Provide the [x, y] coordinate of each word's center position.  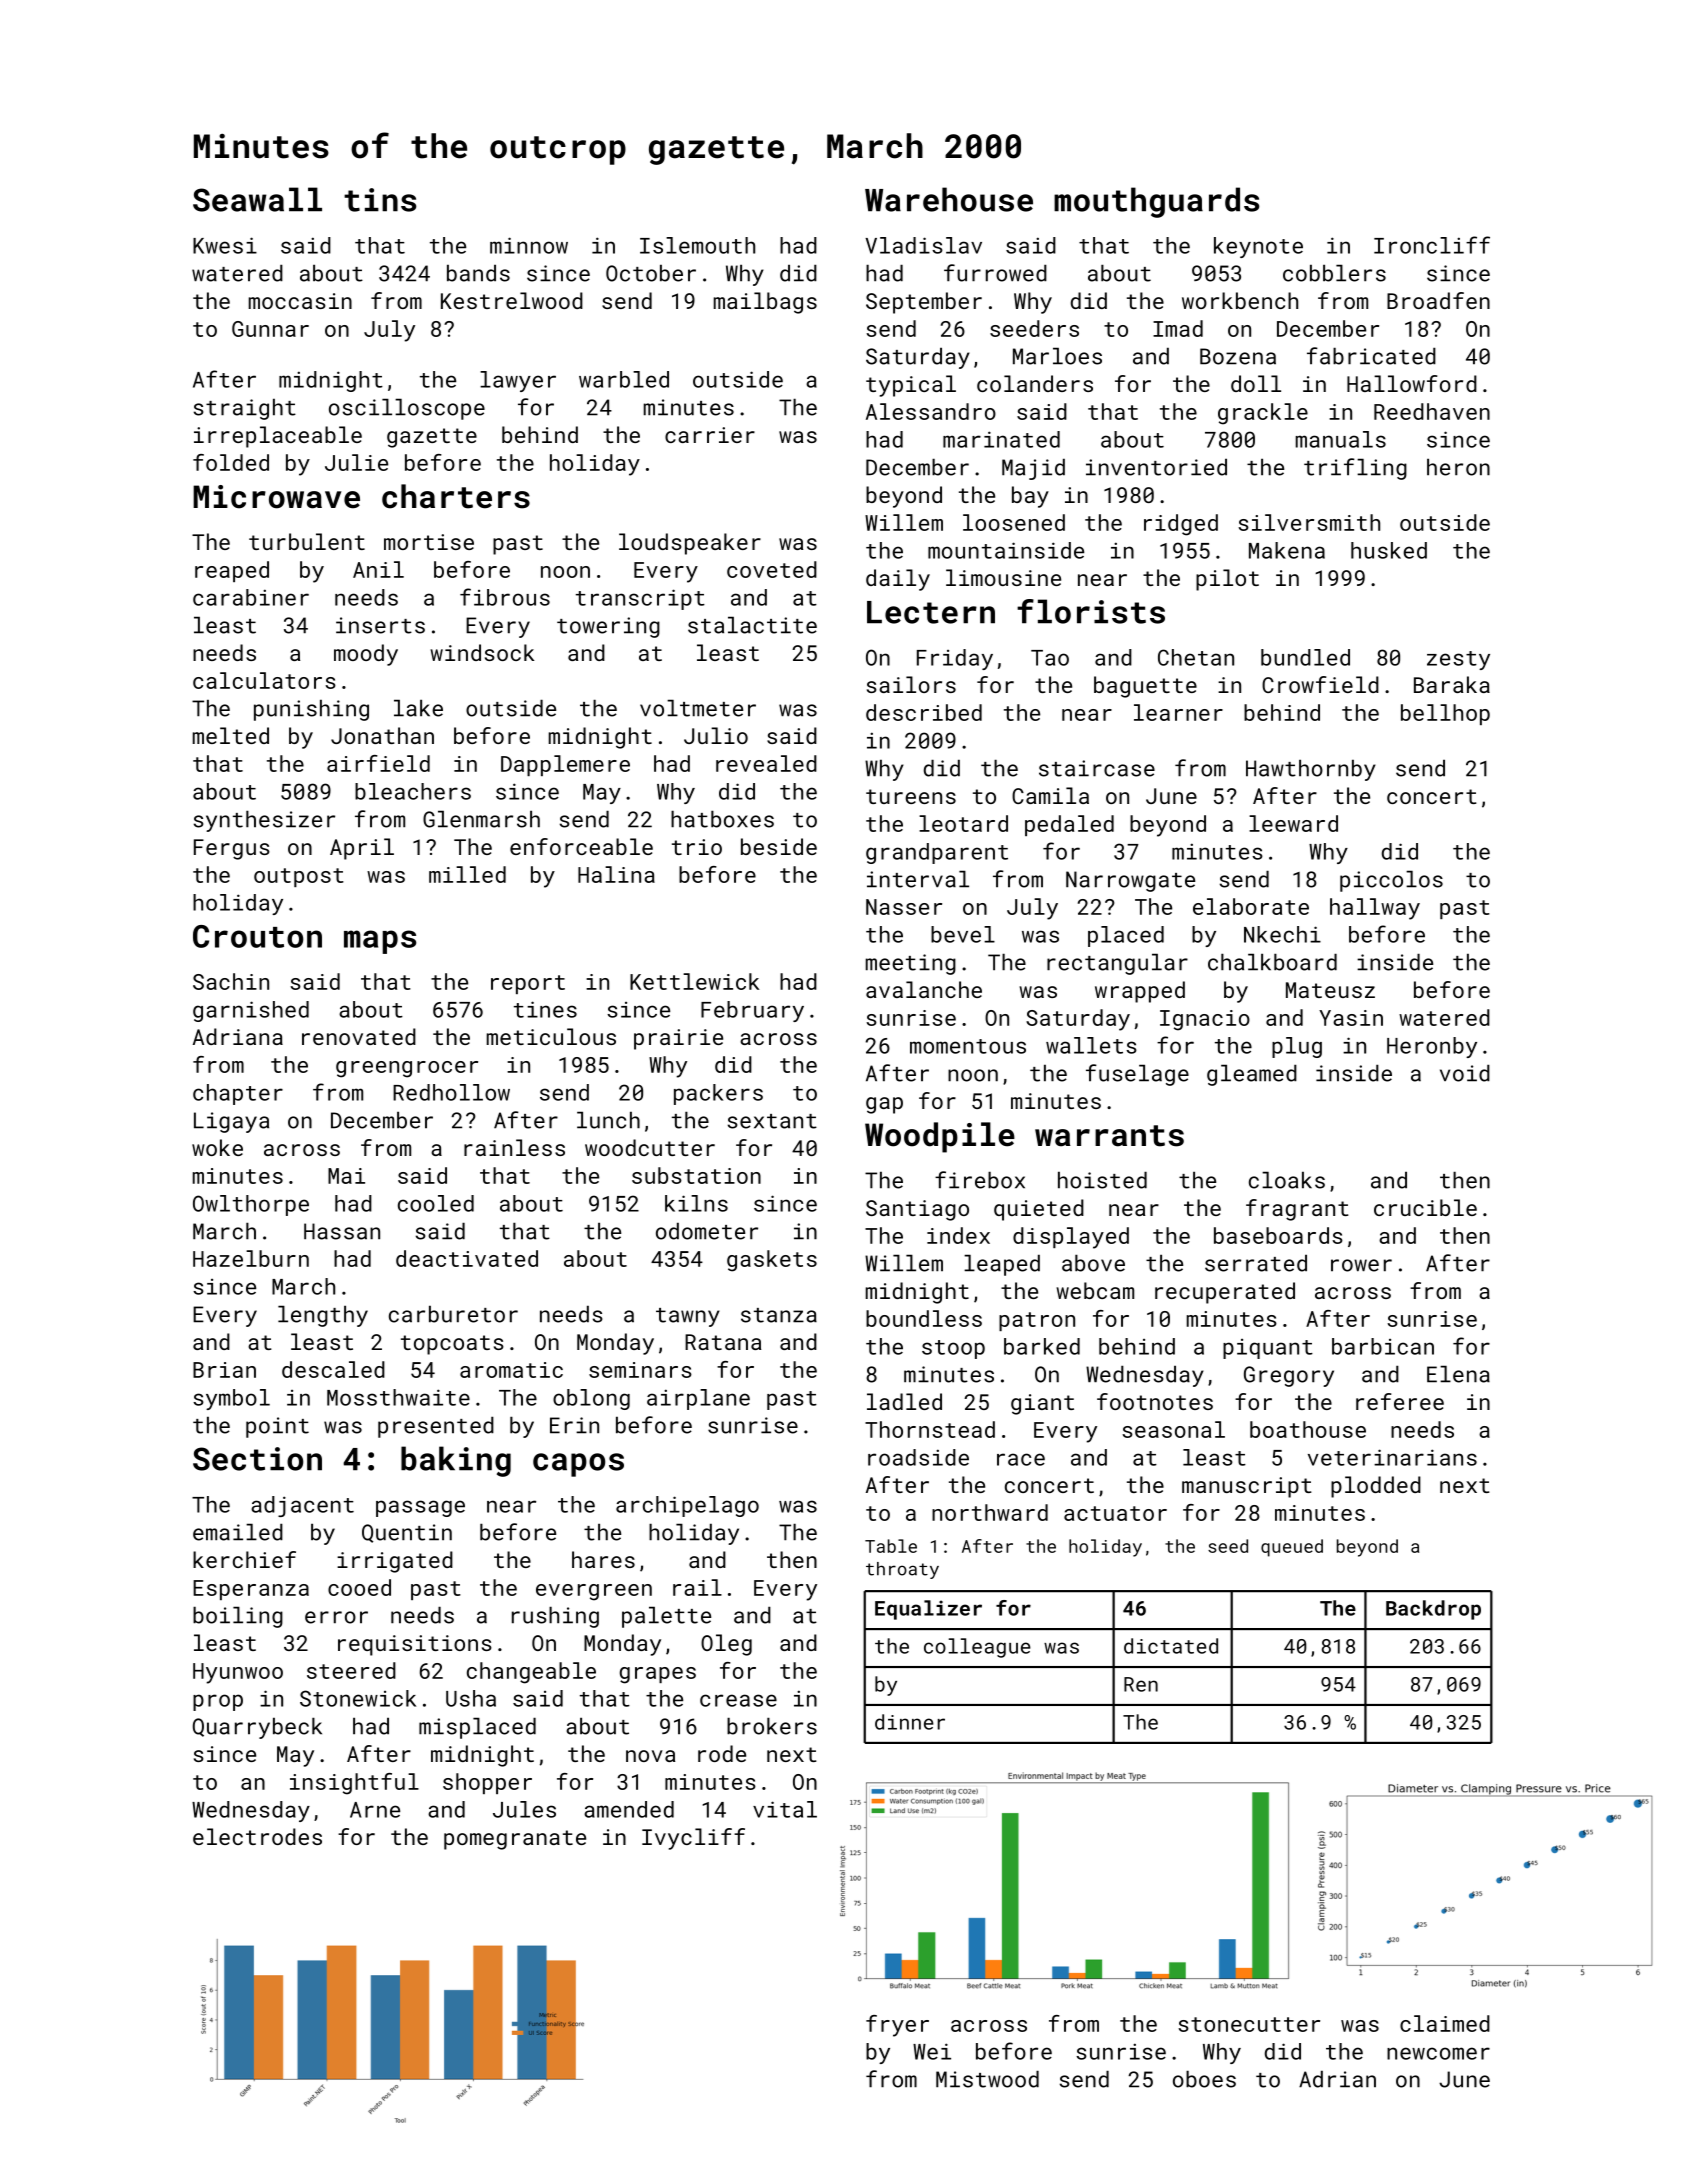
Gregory [1289, 1376]
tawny [688, 1317]
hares [603, 1559]
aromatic [511, 1370]
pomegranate [515, 1840]
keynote [1258, 247]
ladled [904, 1401]
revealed [766, 763]
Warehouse [949, 199]
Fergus [232, 849]
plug [1297, 1047]
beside [779, 846]
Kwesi [225, 245]
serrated [1256, 1263]
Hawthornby [1311, 770]
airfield [378, 763]
